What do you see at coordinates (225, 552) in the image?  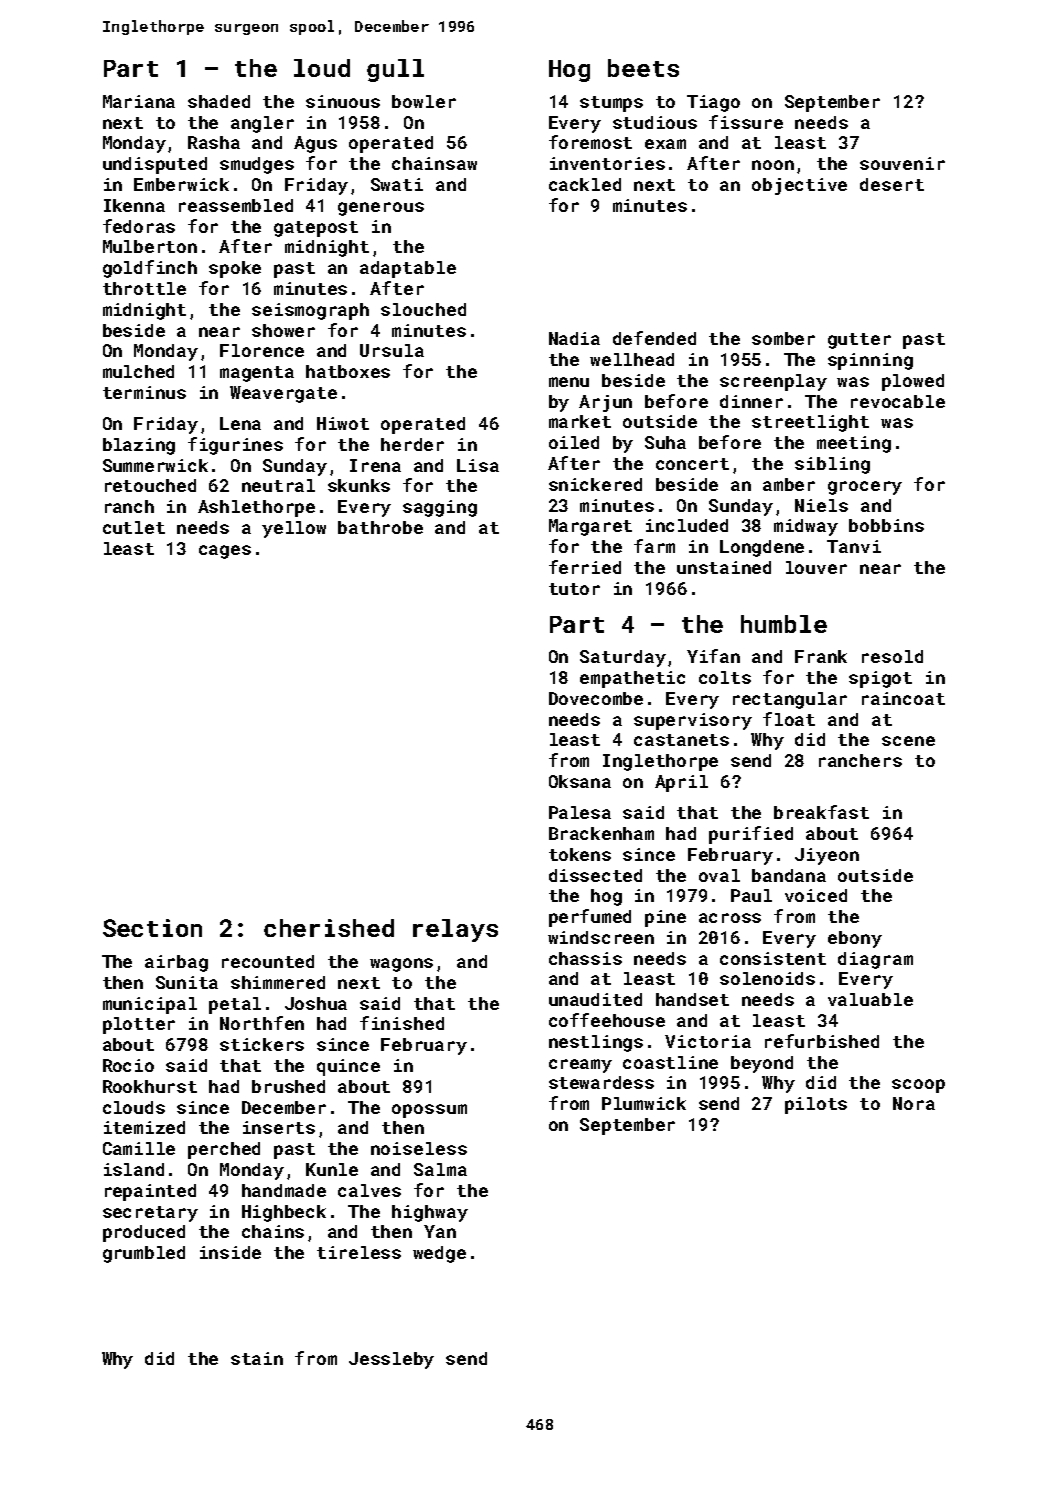 I see `cages` at bounding box center [225, 552].
